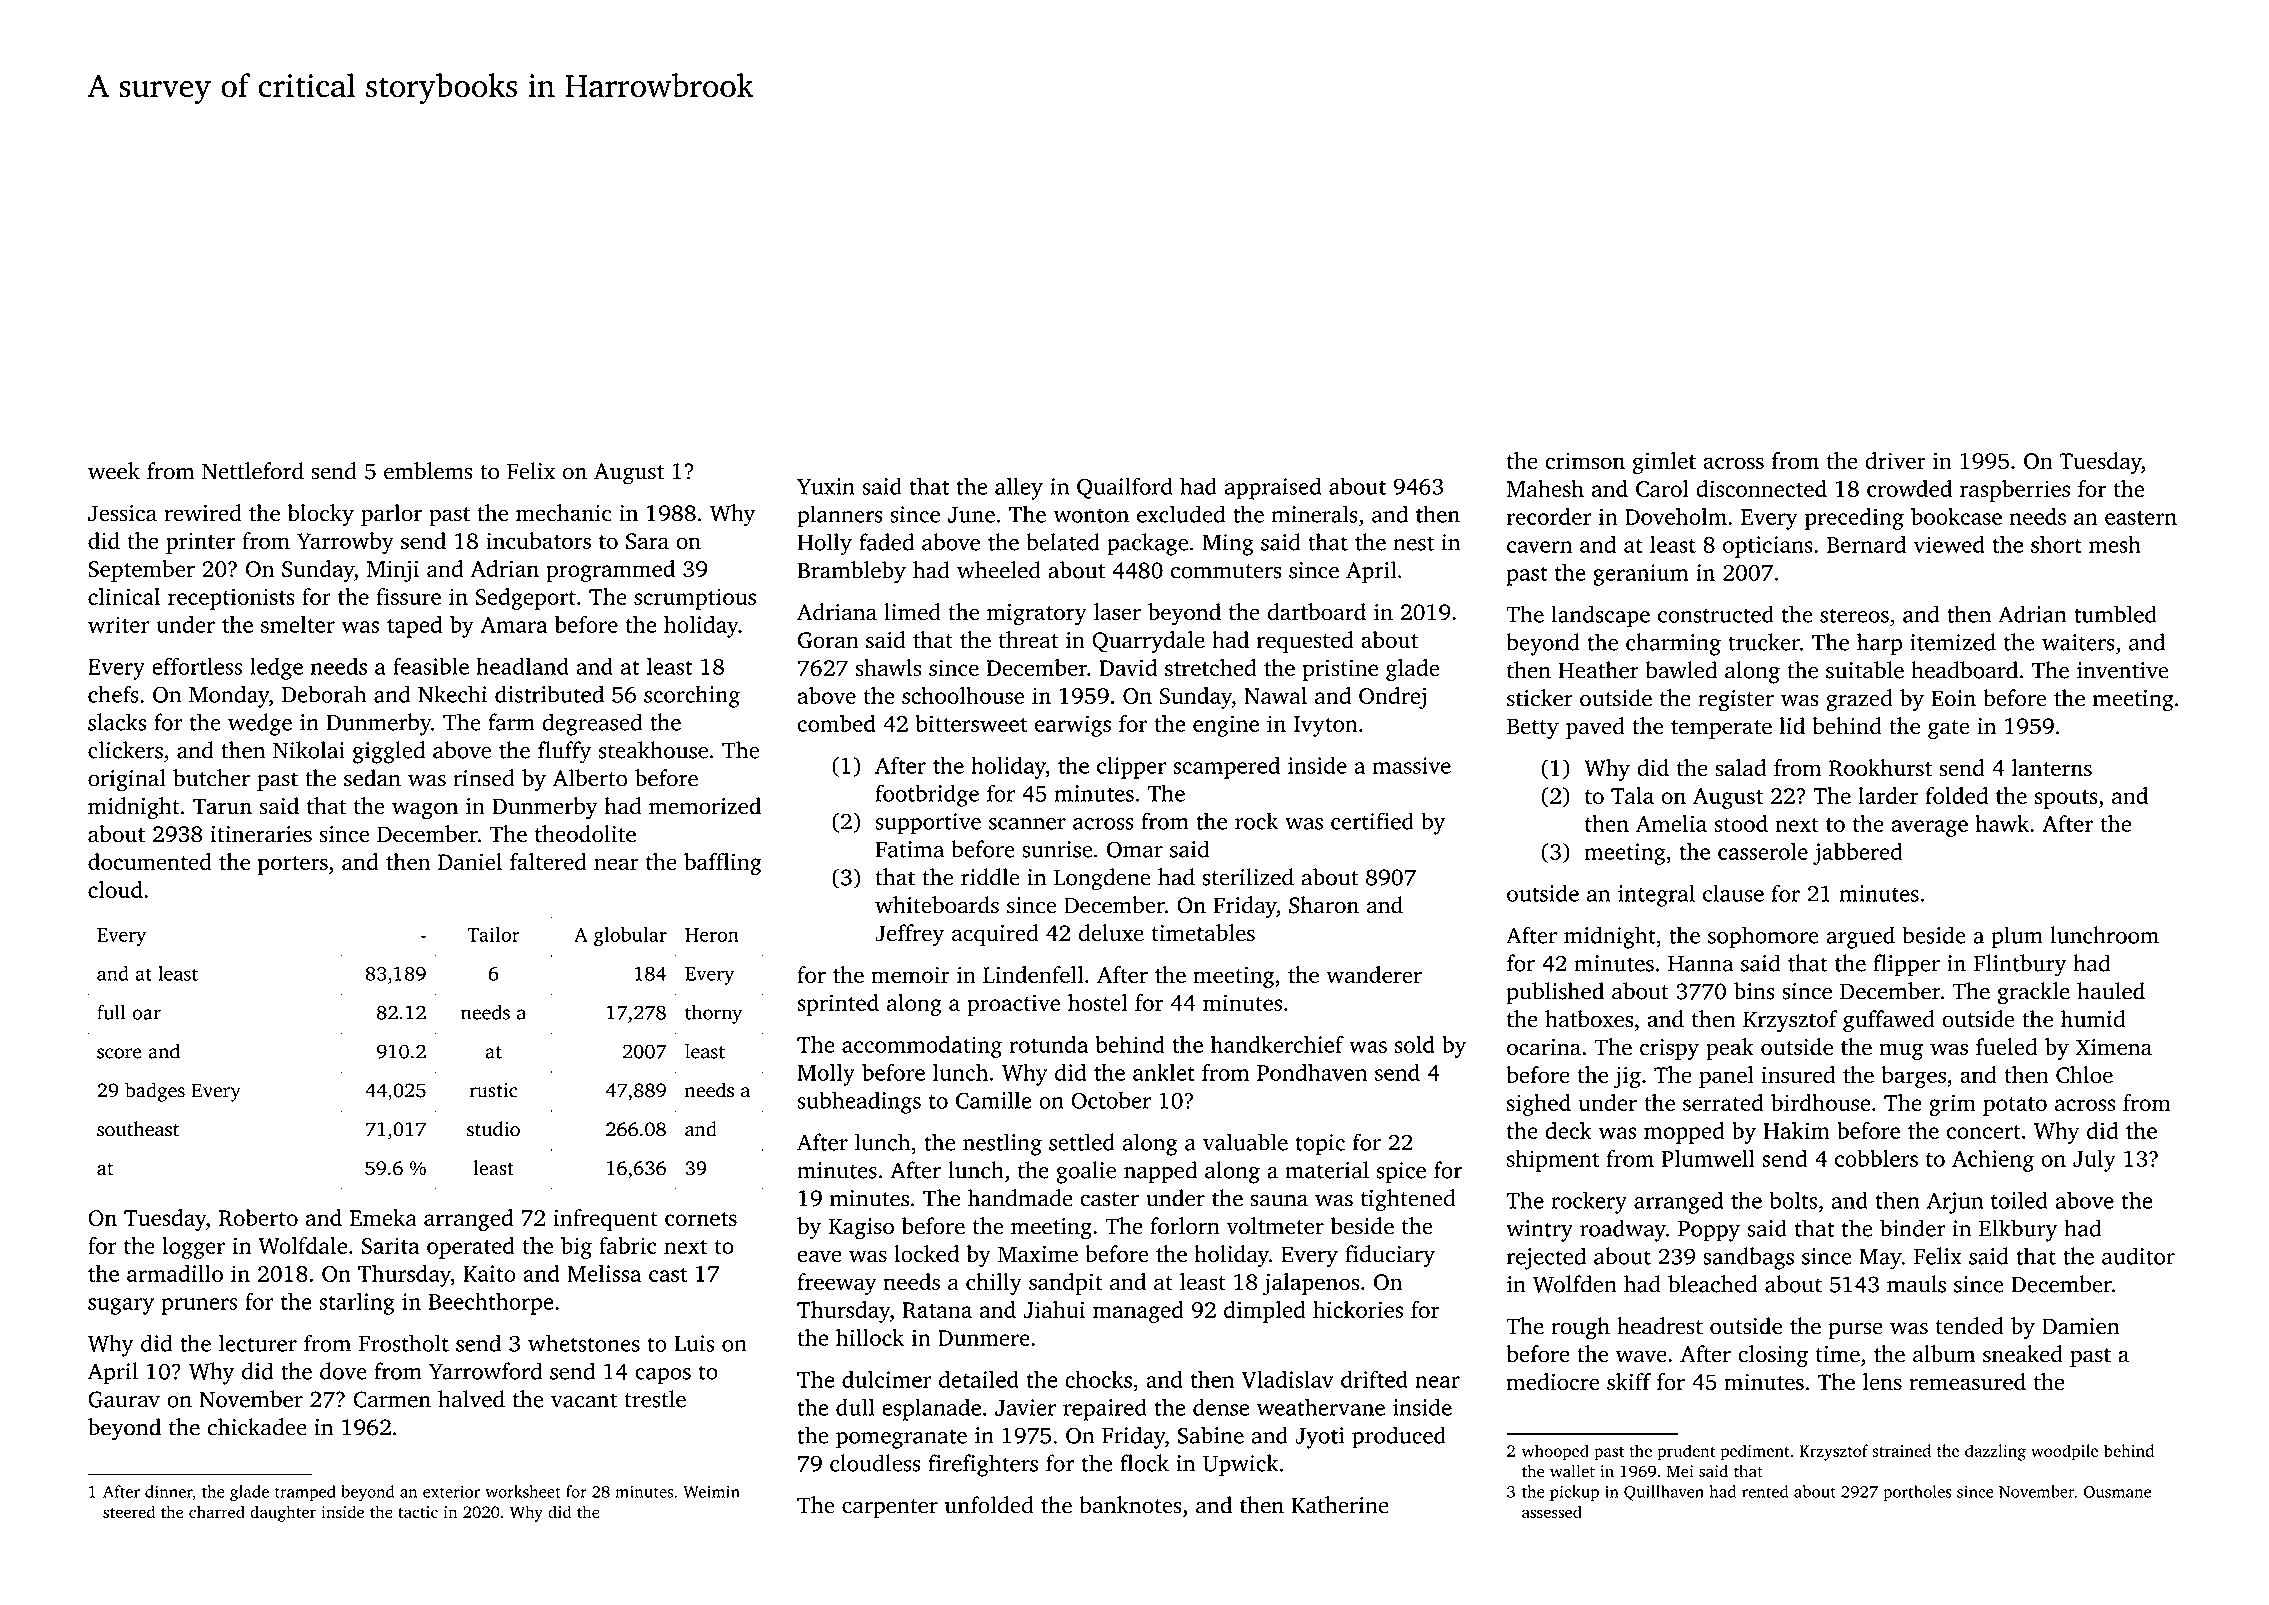 Image resolution: width=2269 pixels, height=1605 pixels. What do you see at coordinates (1063, 542) in the screenshot?
I see `belated` at bounding box center [1063, 542].
